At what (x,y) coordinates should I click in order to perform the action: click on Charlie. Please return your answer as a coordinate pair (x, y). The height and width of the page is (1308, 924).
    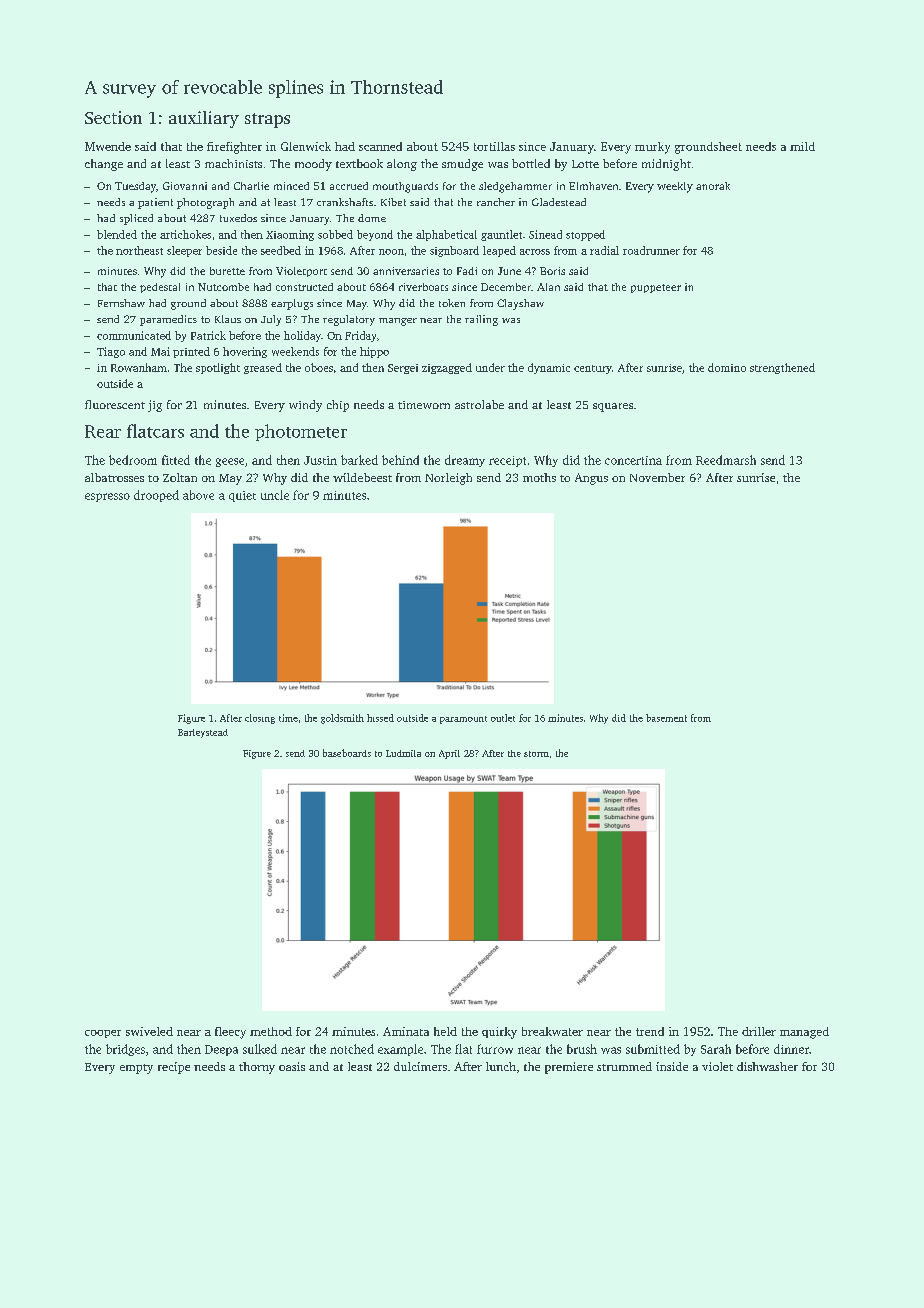
    Looking at the image, I should click on (251, 186).
